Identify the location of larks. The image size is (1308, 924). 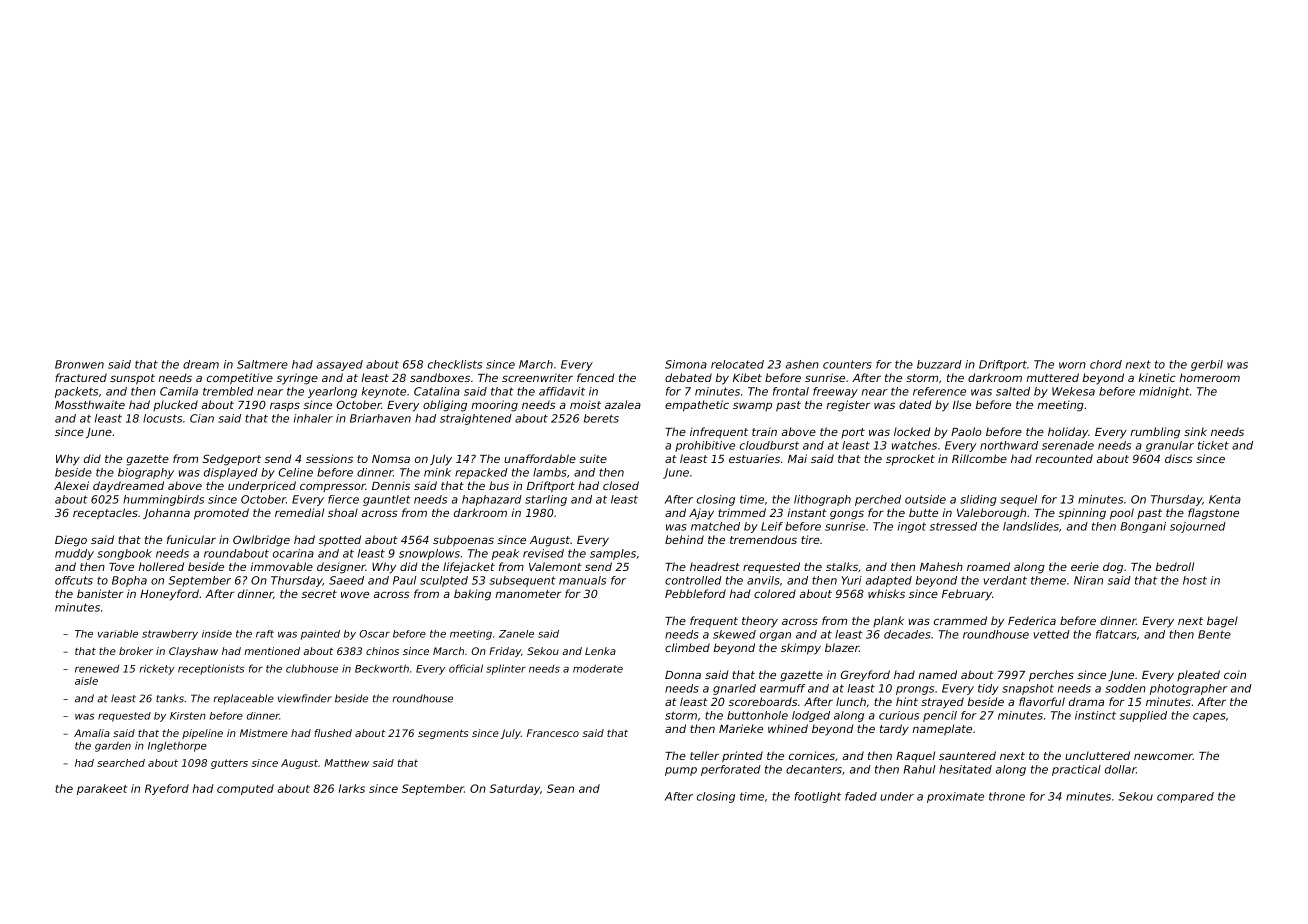
(352, 788).
